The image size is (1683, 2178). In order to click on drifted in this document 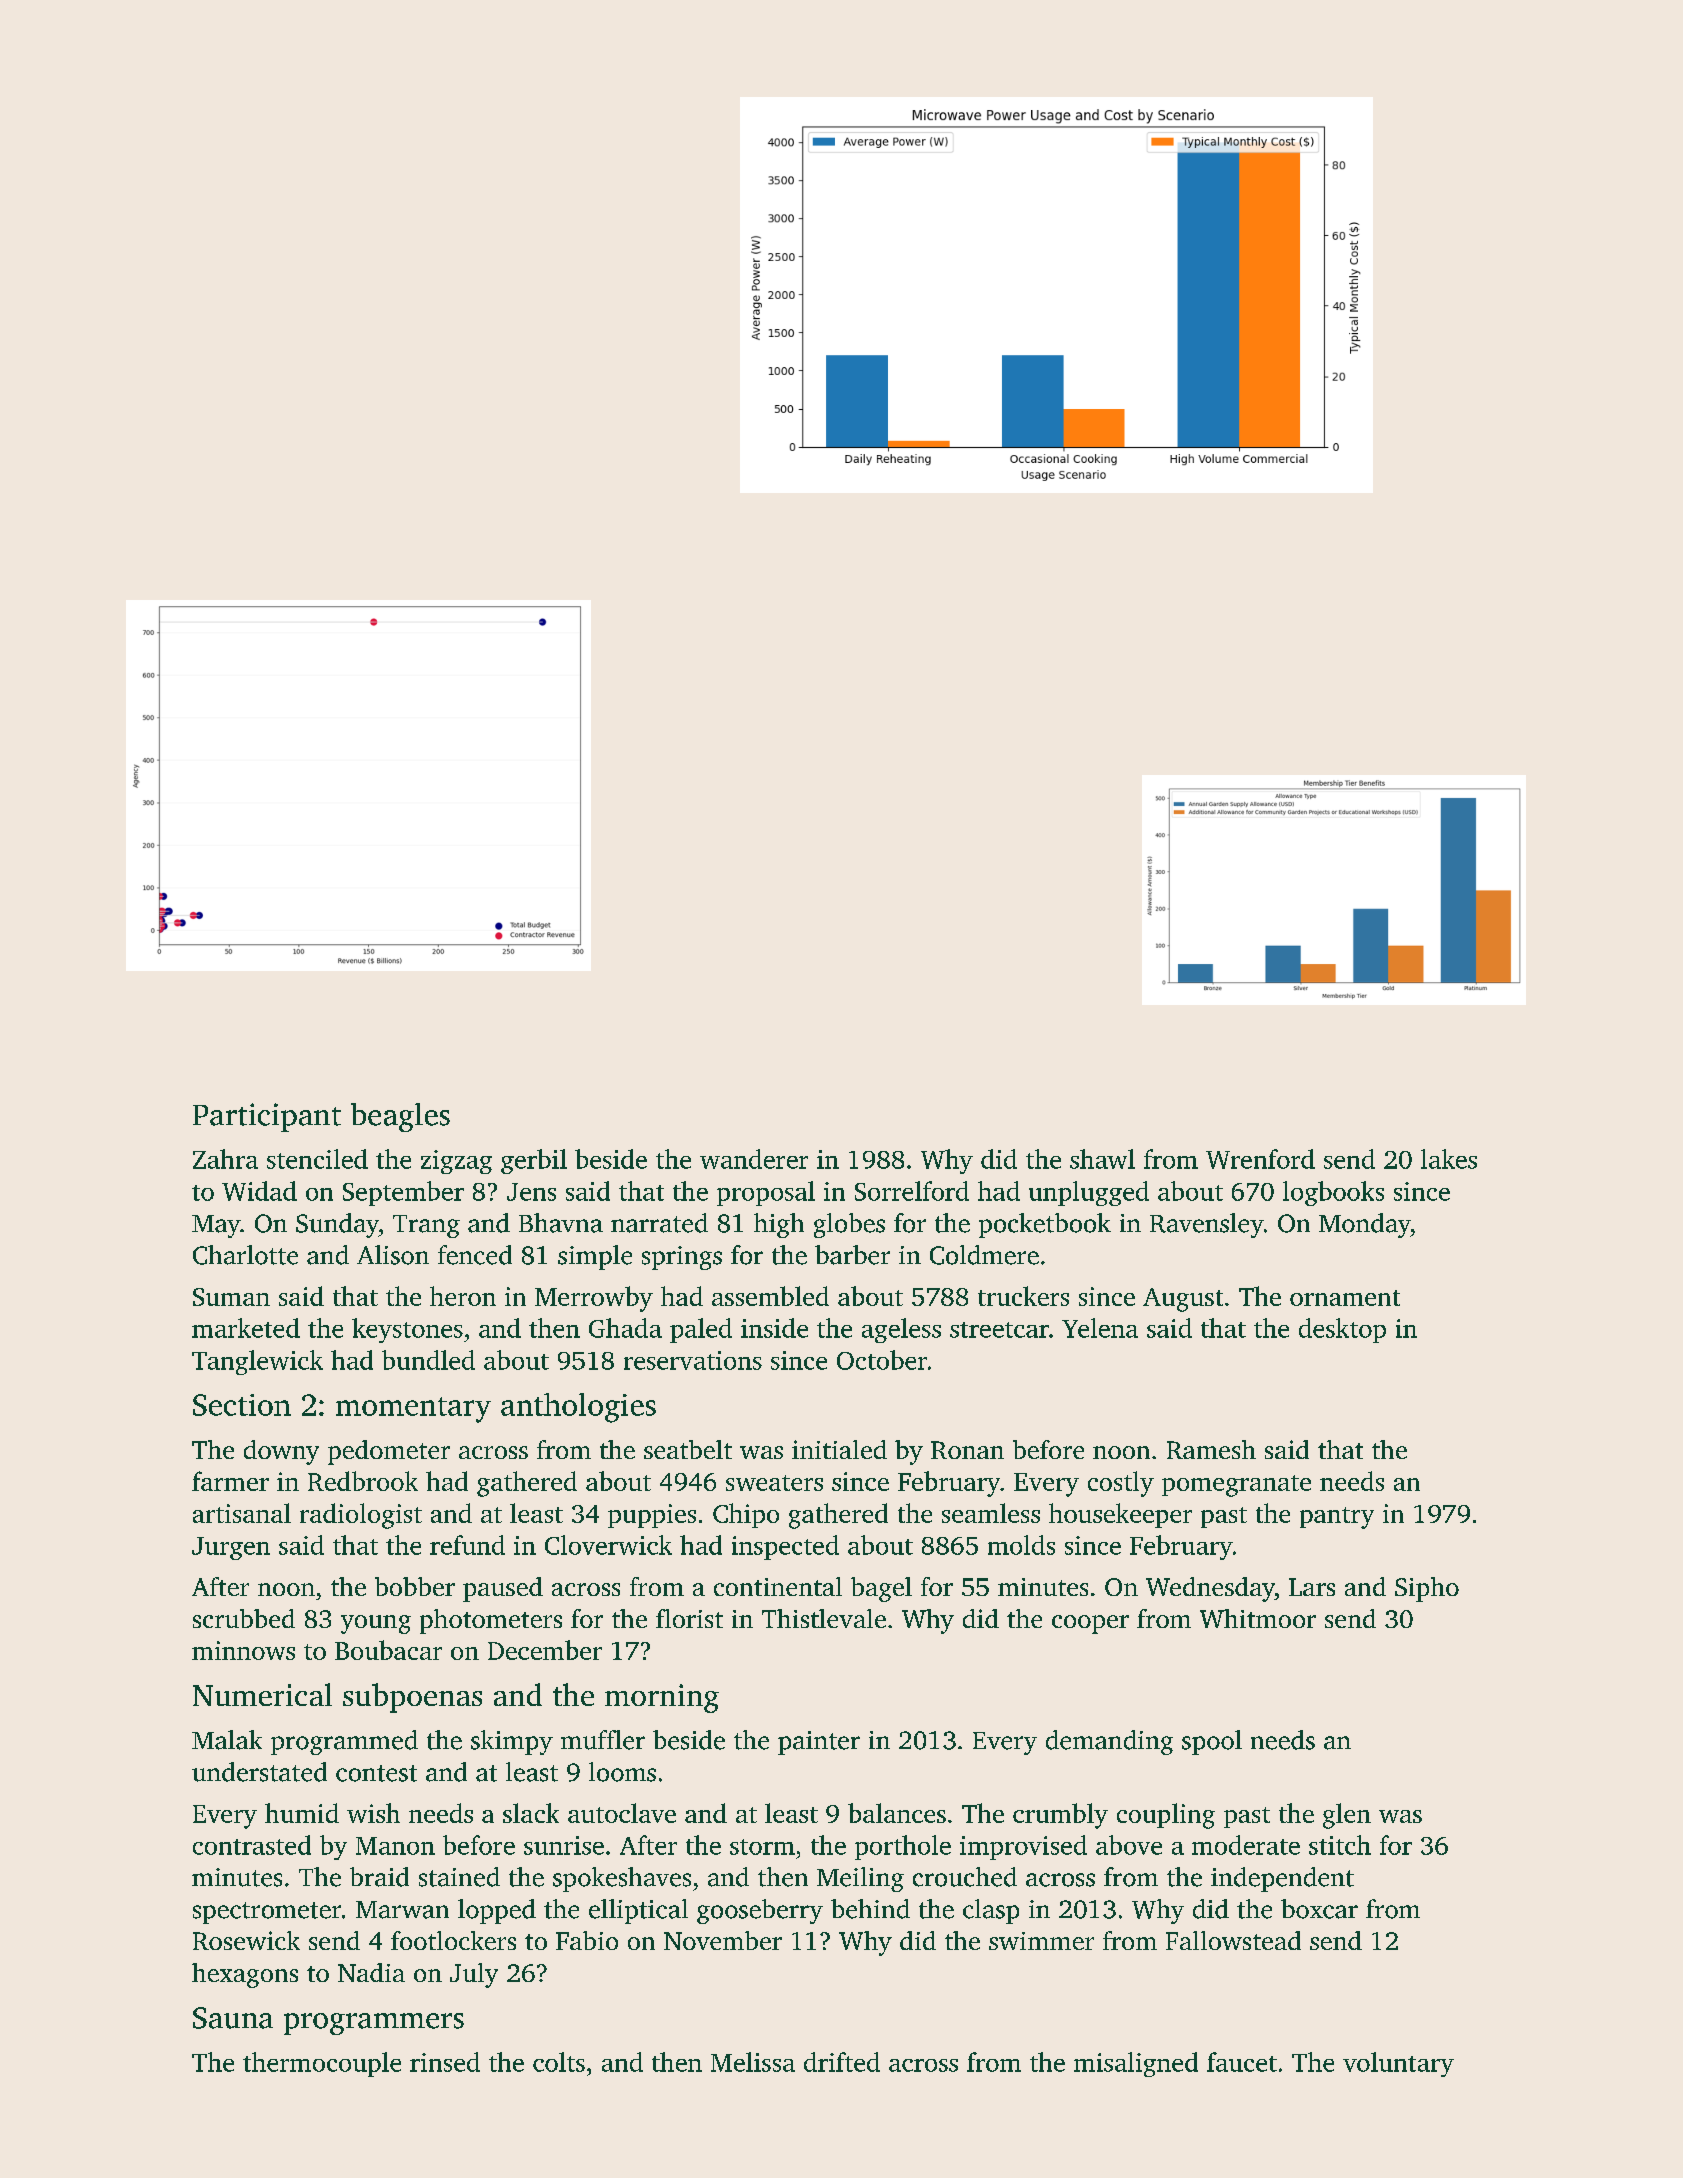, I will do `click(842, 2062)`.
